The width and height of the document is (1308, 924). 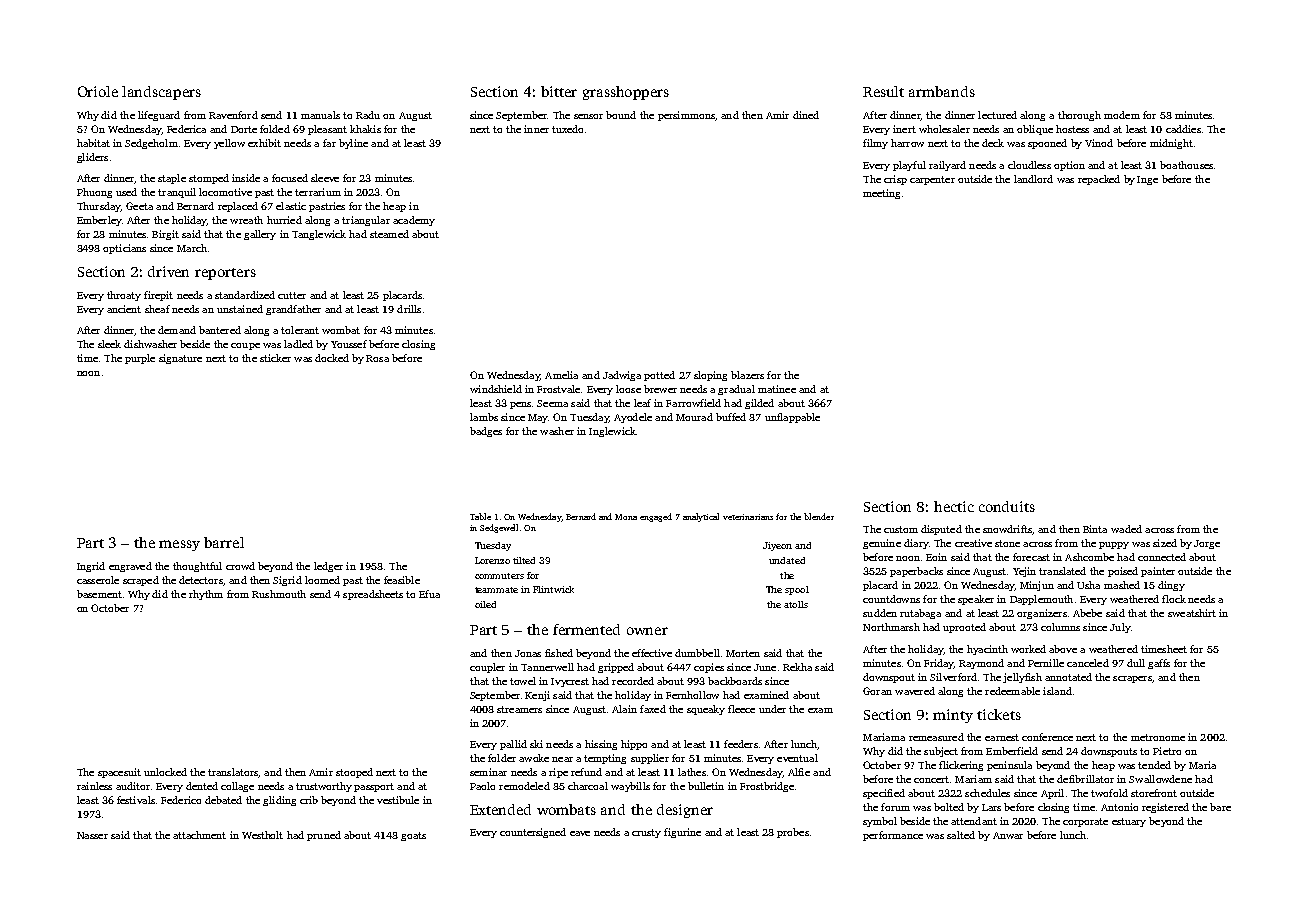 What do you see at coordinates (559, 91) in the document?
I see `bitter` at bounding box center [559, 91].
